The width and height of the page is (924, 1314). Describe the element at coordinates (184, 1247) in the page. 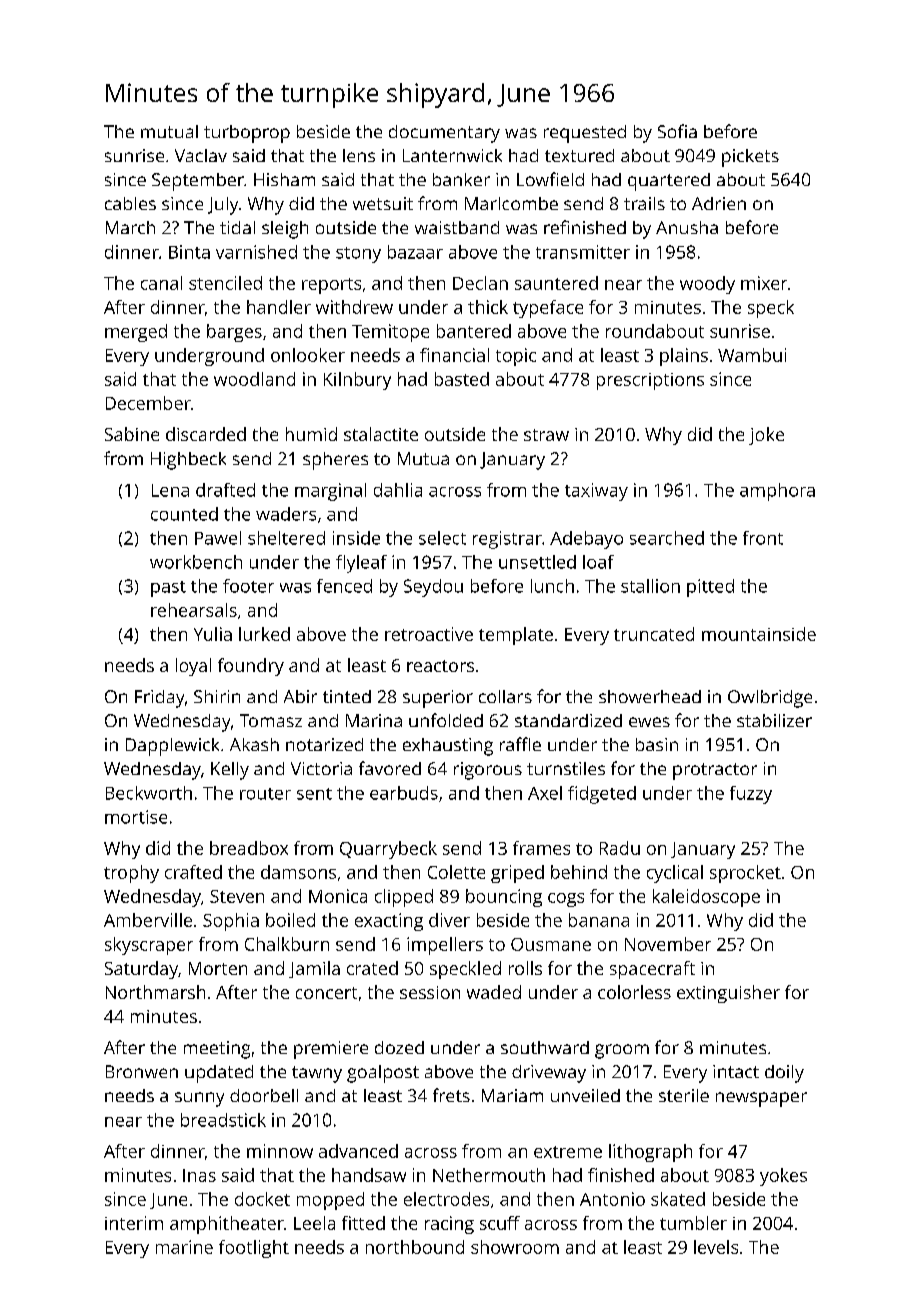

I see `marine` at that location.
